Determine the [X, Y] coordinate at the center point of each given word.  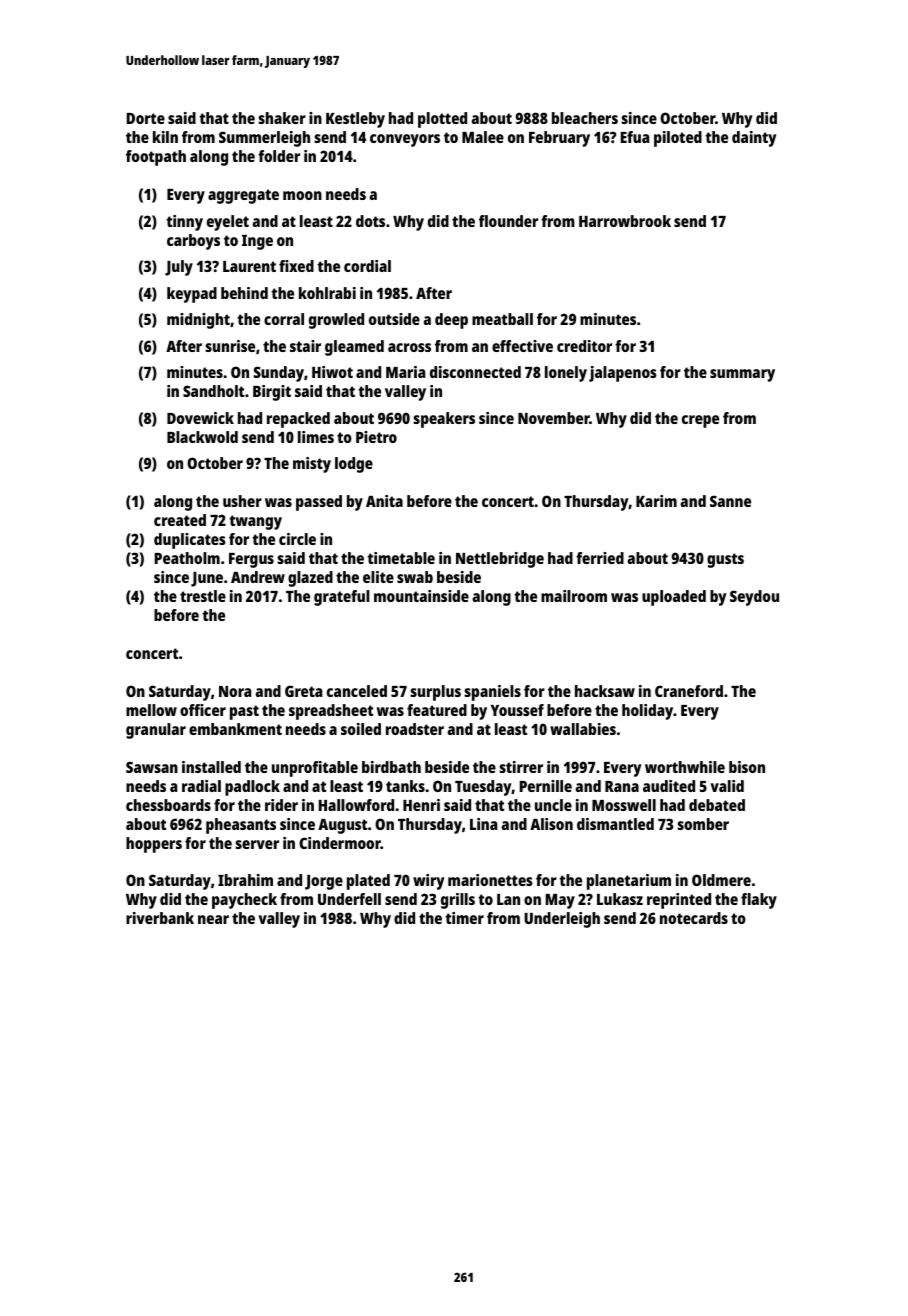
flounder [508, 221]
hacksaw [605, 691]
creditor [584, 346]
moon [302, 195]
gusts [725, 560]
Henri [421, 805]
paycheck [244, 901]
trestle [203, 596]
